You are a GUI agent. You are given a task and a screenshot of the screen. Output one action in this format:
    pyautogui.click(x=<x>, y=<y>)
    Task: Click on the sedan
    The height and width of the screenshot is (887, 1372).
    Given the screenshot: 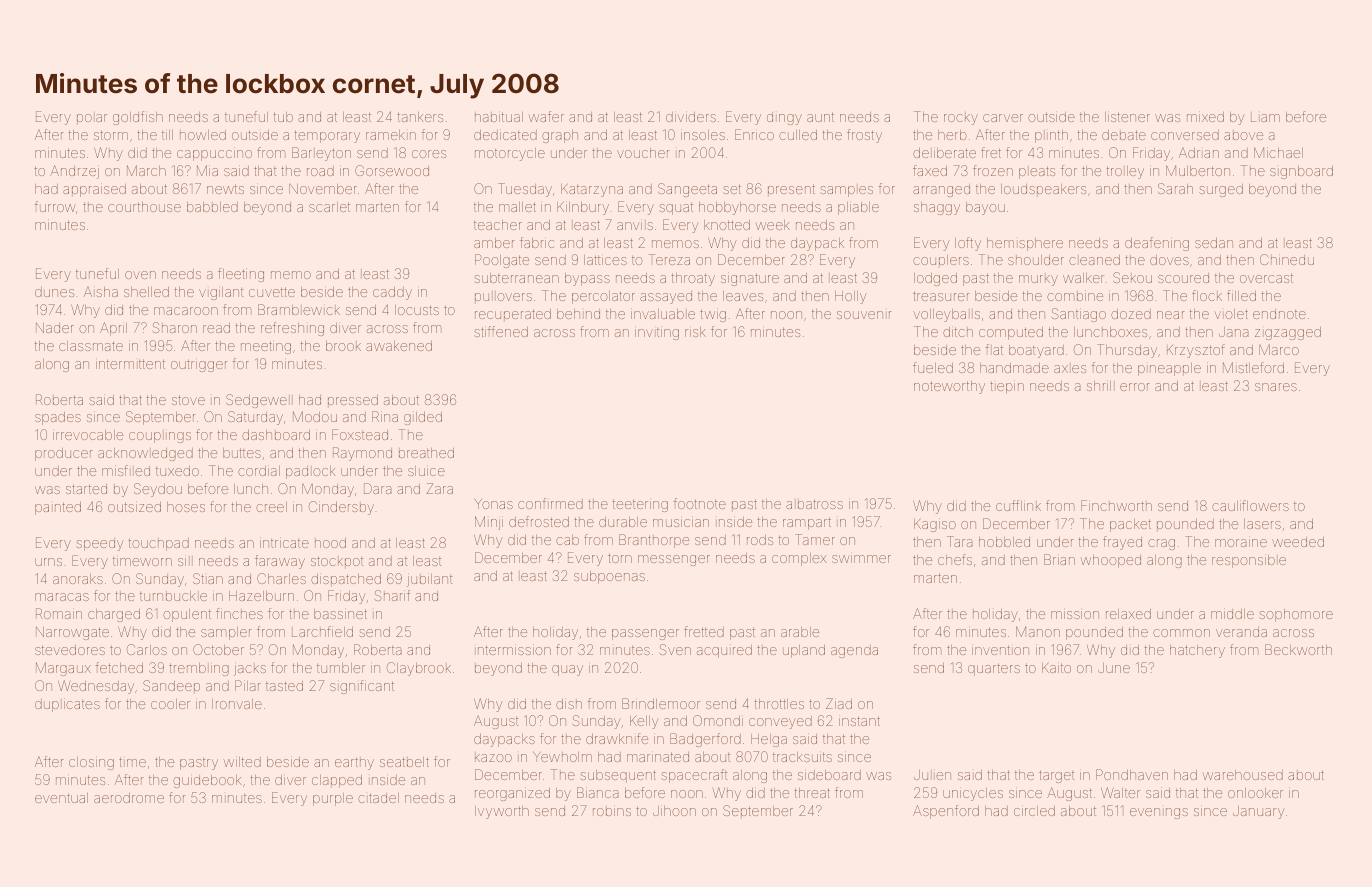 What is the action you would take?
    pyautogui.click(x=1214, y=243)
